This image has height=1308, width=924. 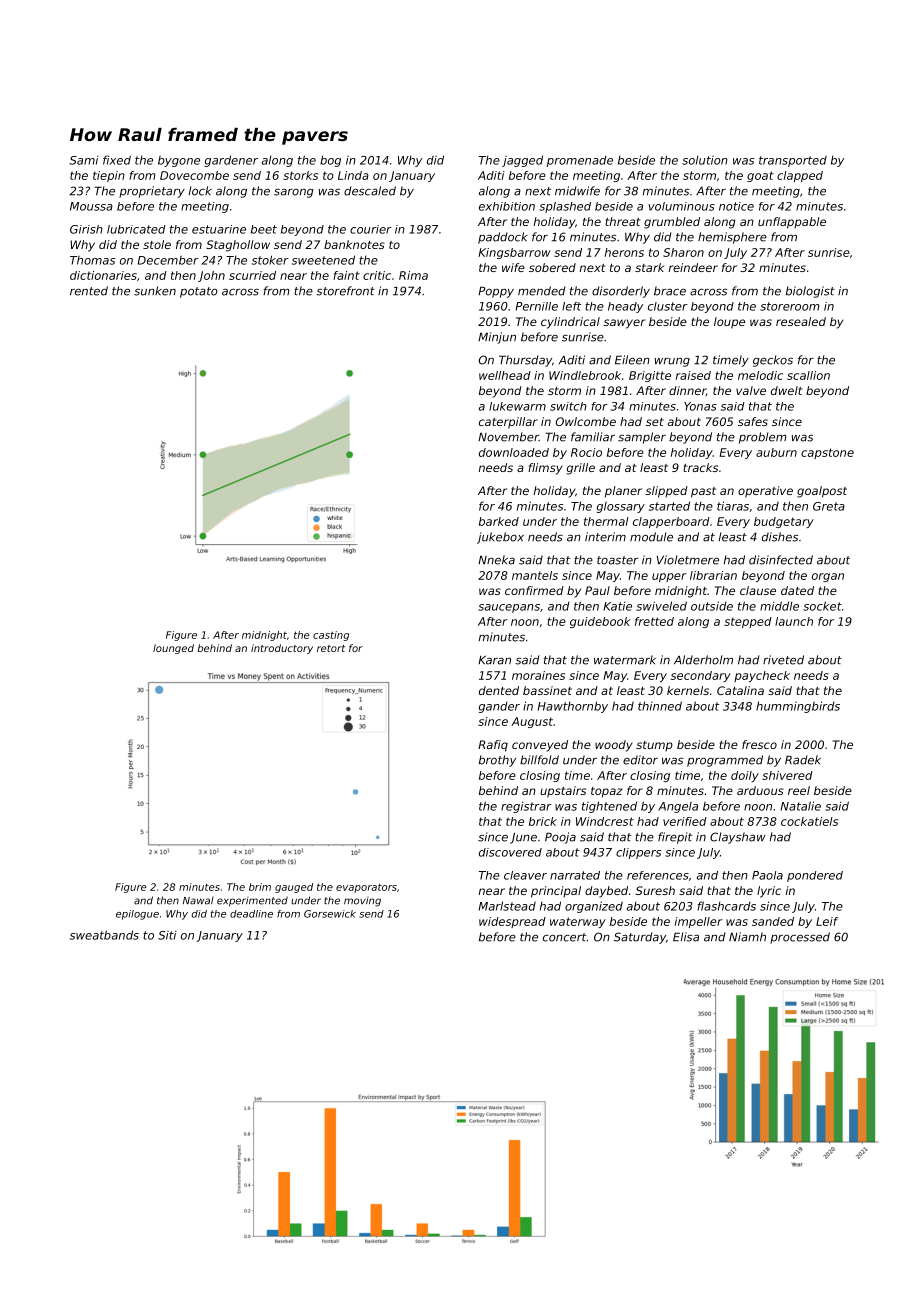 What do you see at coordinates (152, 192) in the image?
I see `proprietary` at bounding box center [152, 192].
